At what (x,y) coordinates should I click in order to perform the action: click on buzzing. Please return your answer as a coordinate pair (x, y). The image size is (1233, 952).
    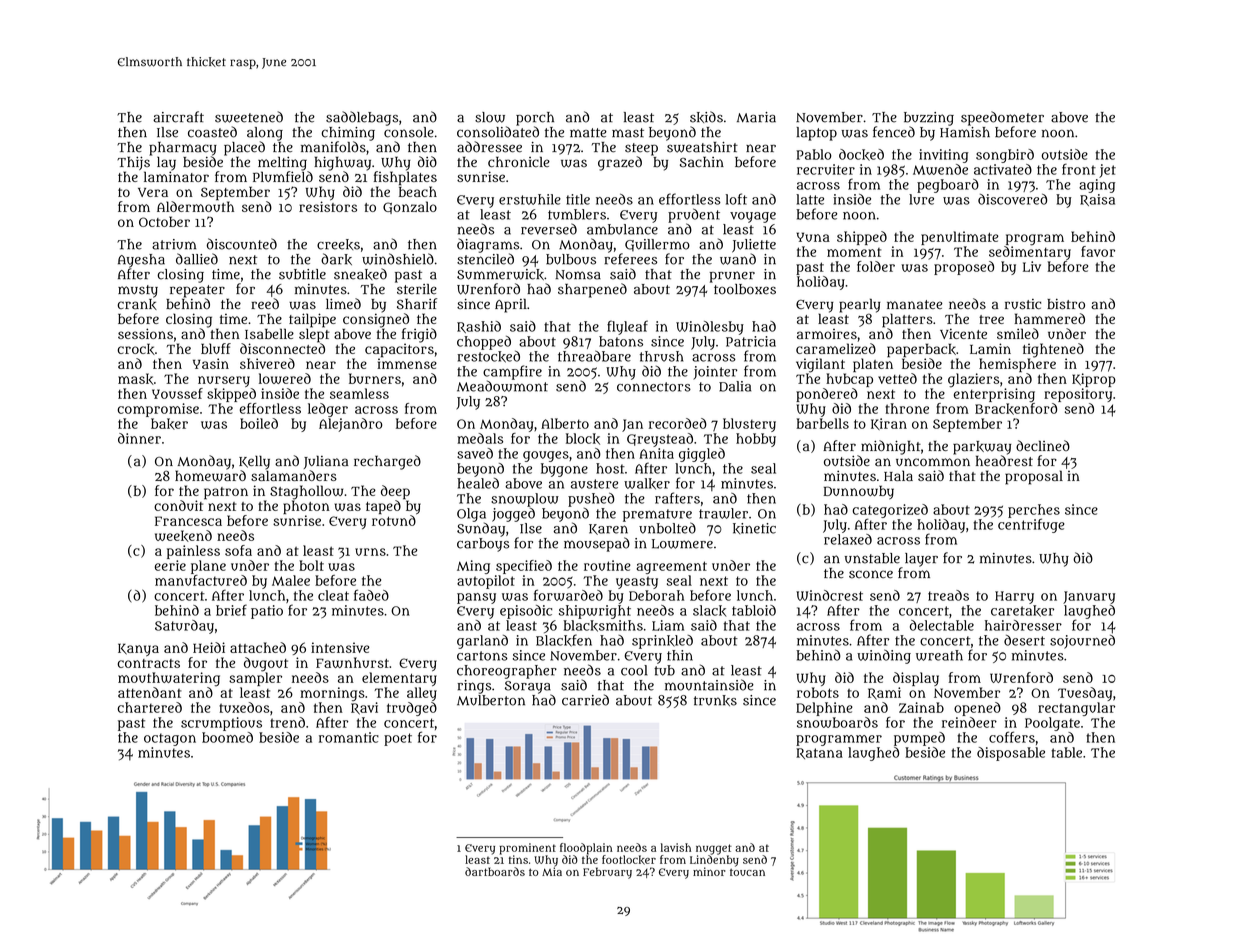
    Looking at the image, I should click on (929, 119).
